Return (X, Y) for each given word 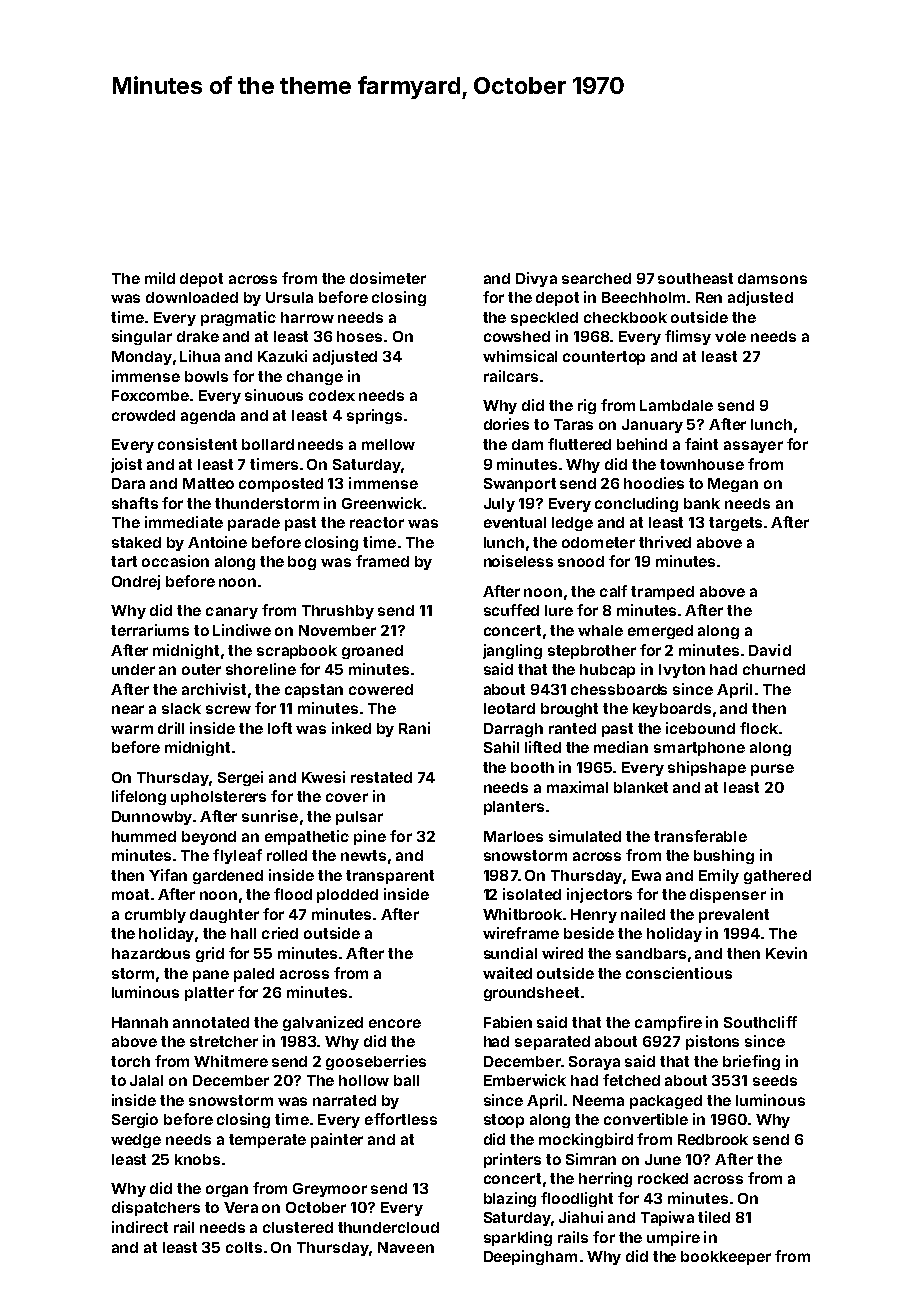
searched (596, 278)
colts (244, 1247)
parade (254, 524)
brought (569, 710)
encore (395, 1023)
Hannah (140, 1022)
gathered (777, 877)
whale (600, 630)
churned (774, 669)
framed (382, 561)
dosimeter (388, 278)
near (128, 709)
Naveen (406, 1247)
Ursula (289, 297)
